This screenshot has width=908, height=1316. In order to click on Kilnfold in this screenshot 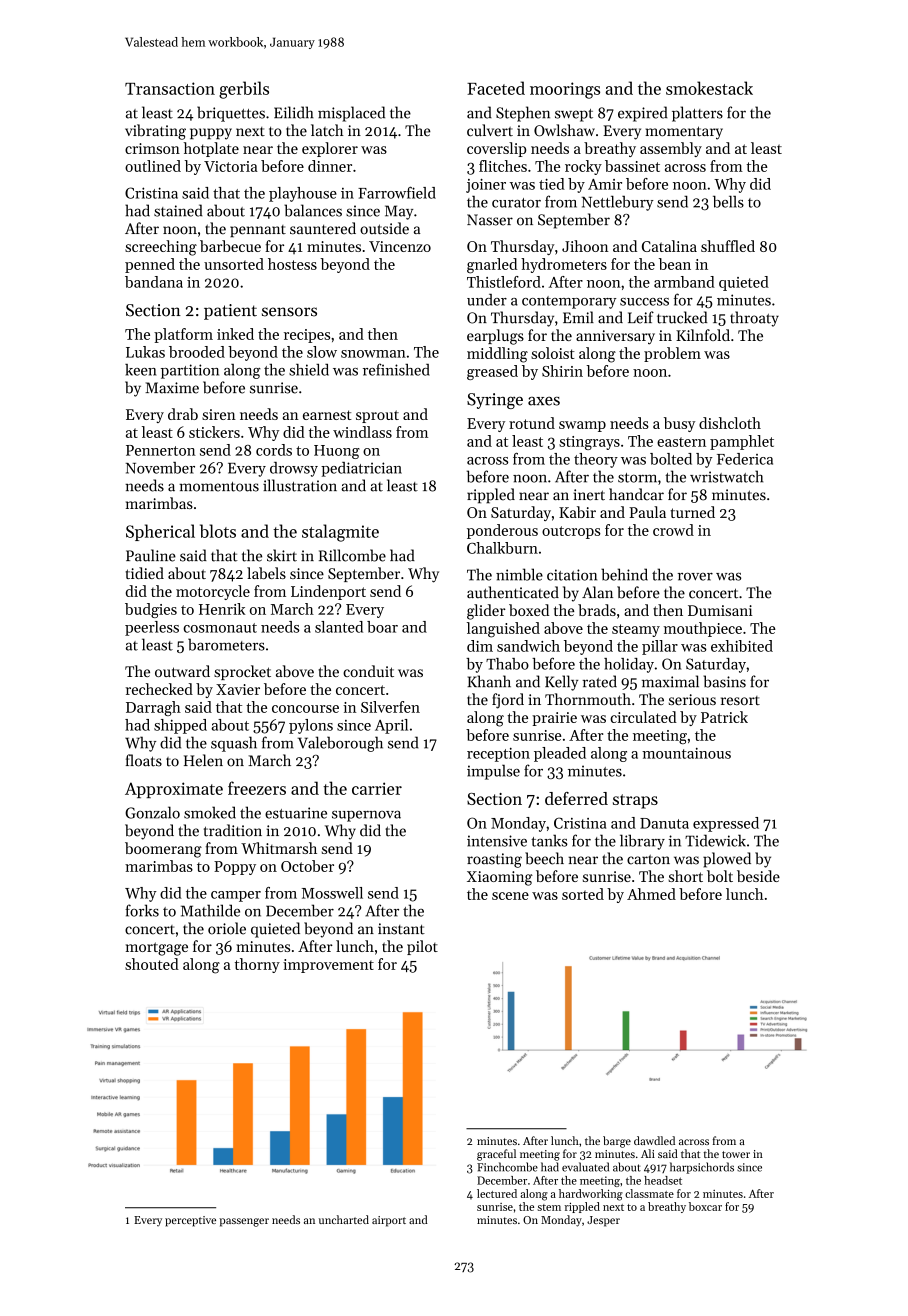, I will do `click(703, 335)`.
